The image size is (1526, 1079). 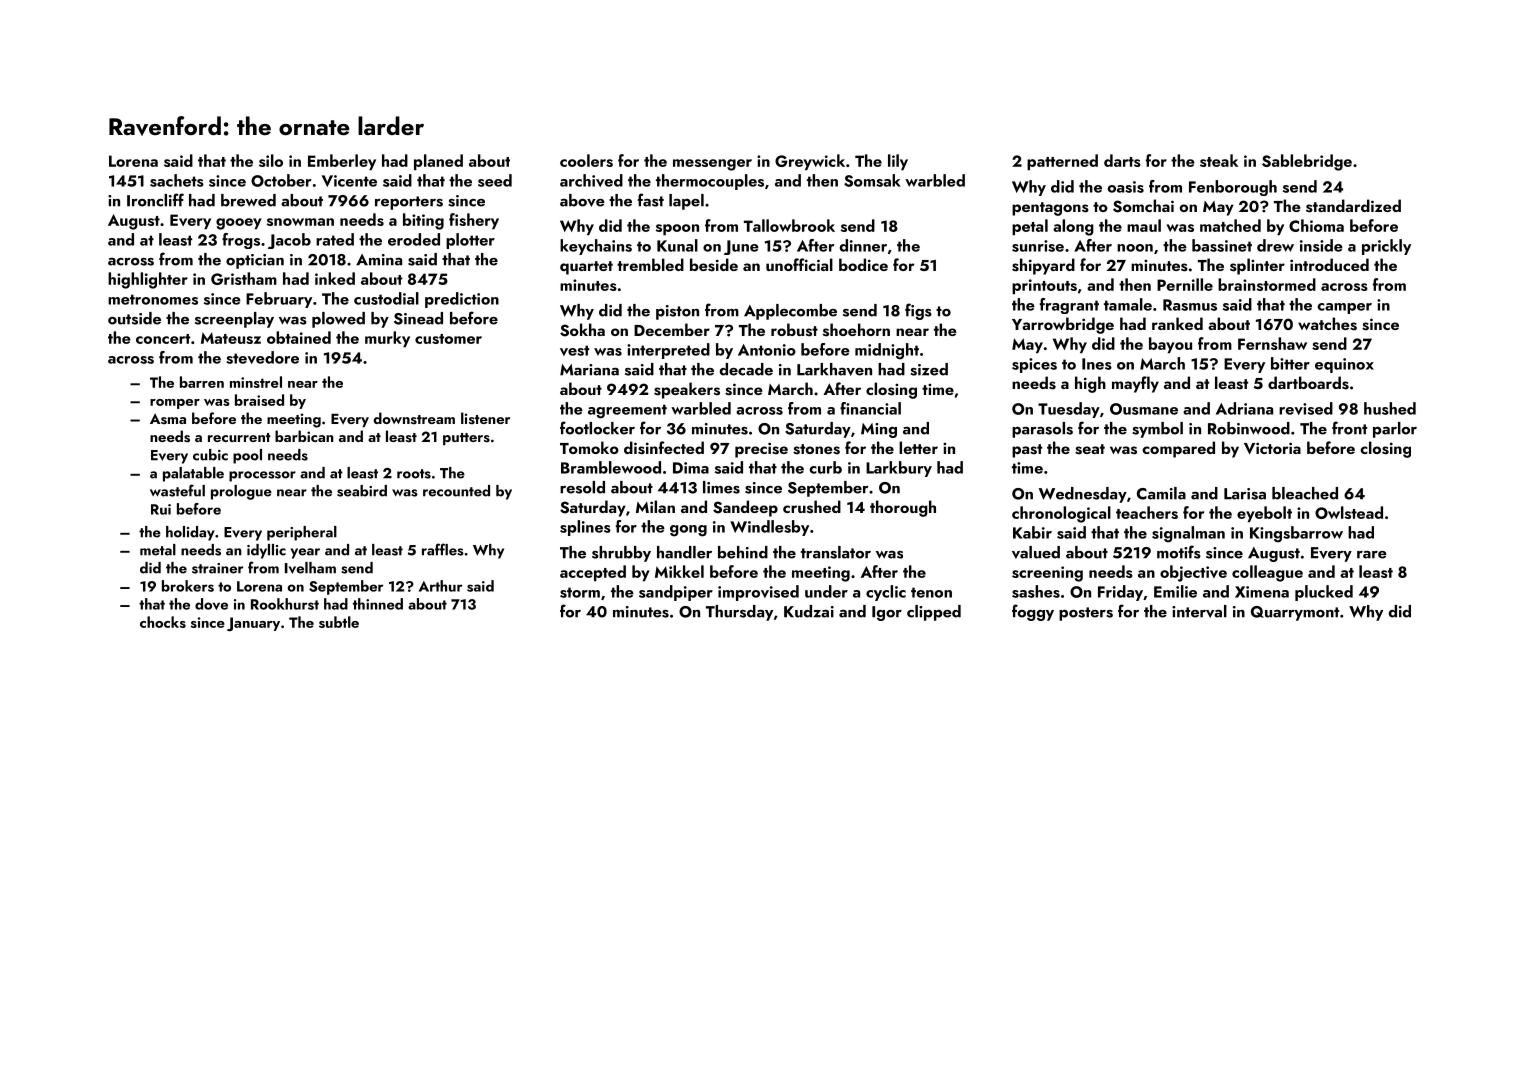 What do you see at coordinates (241, 241) in the screenshot?
I see `frogs` at bounding box center [241, 241].
